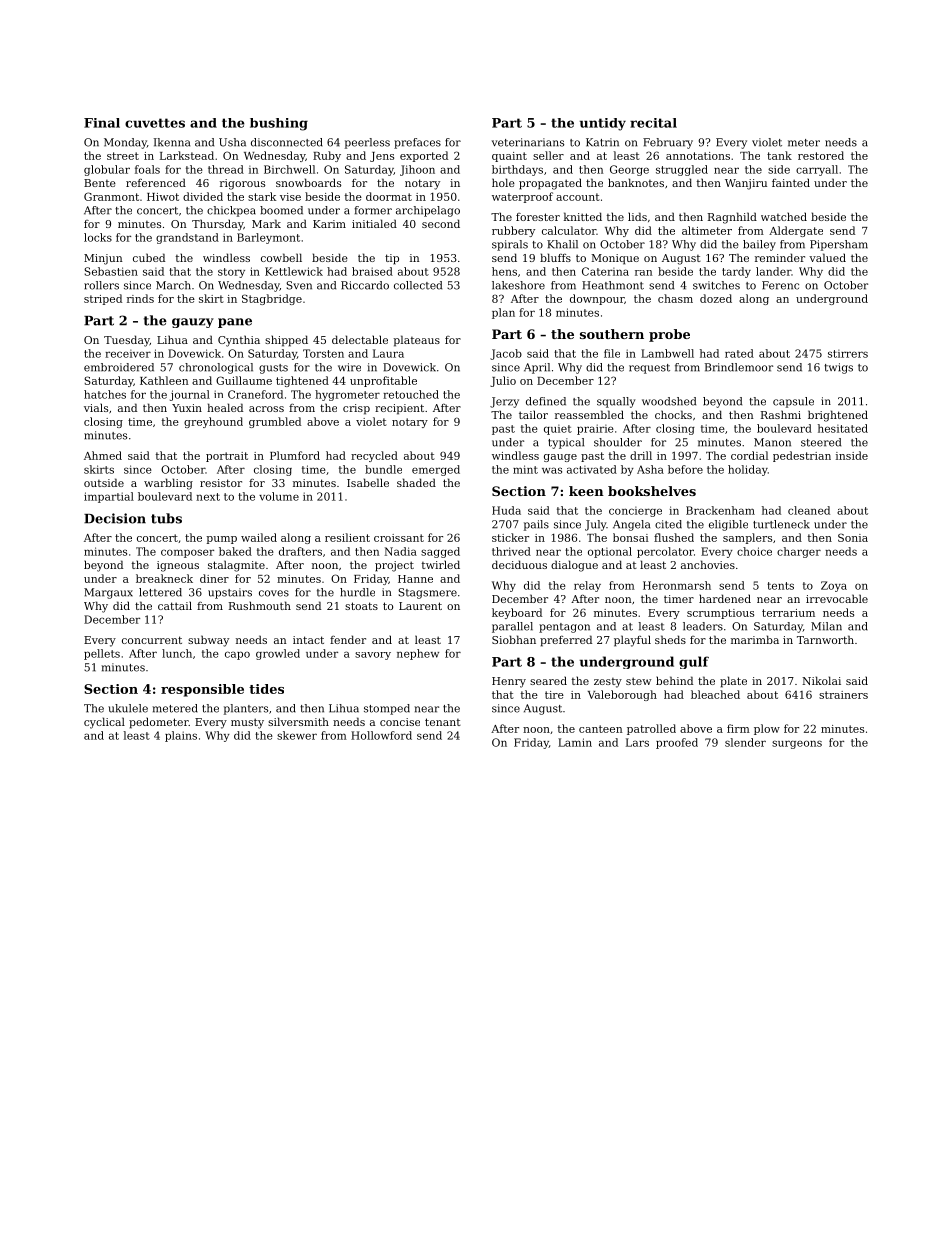 The image size is (952, 1233). Describe the element at coordinates (825, 639) in the image. I see `Tarnworth` at that location.
